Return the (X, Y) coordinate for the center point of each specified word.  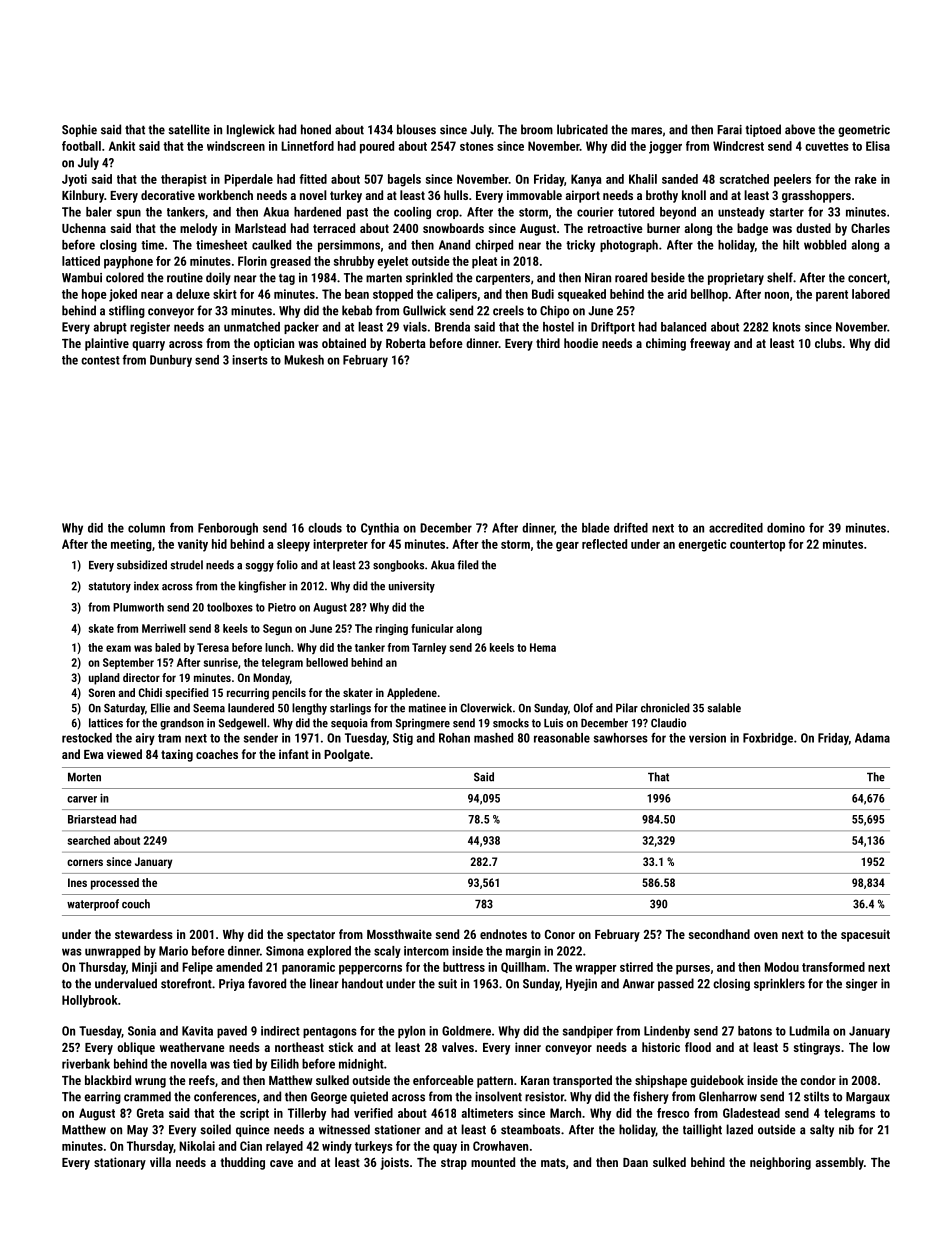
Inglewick (251, 130)
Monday (271, 679)
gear (567, 547)
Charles (870, 228)
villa (160, 1162)
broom (537, 129)
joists (394, 1163)
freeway (710, 344)
